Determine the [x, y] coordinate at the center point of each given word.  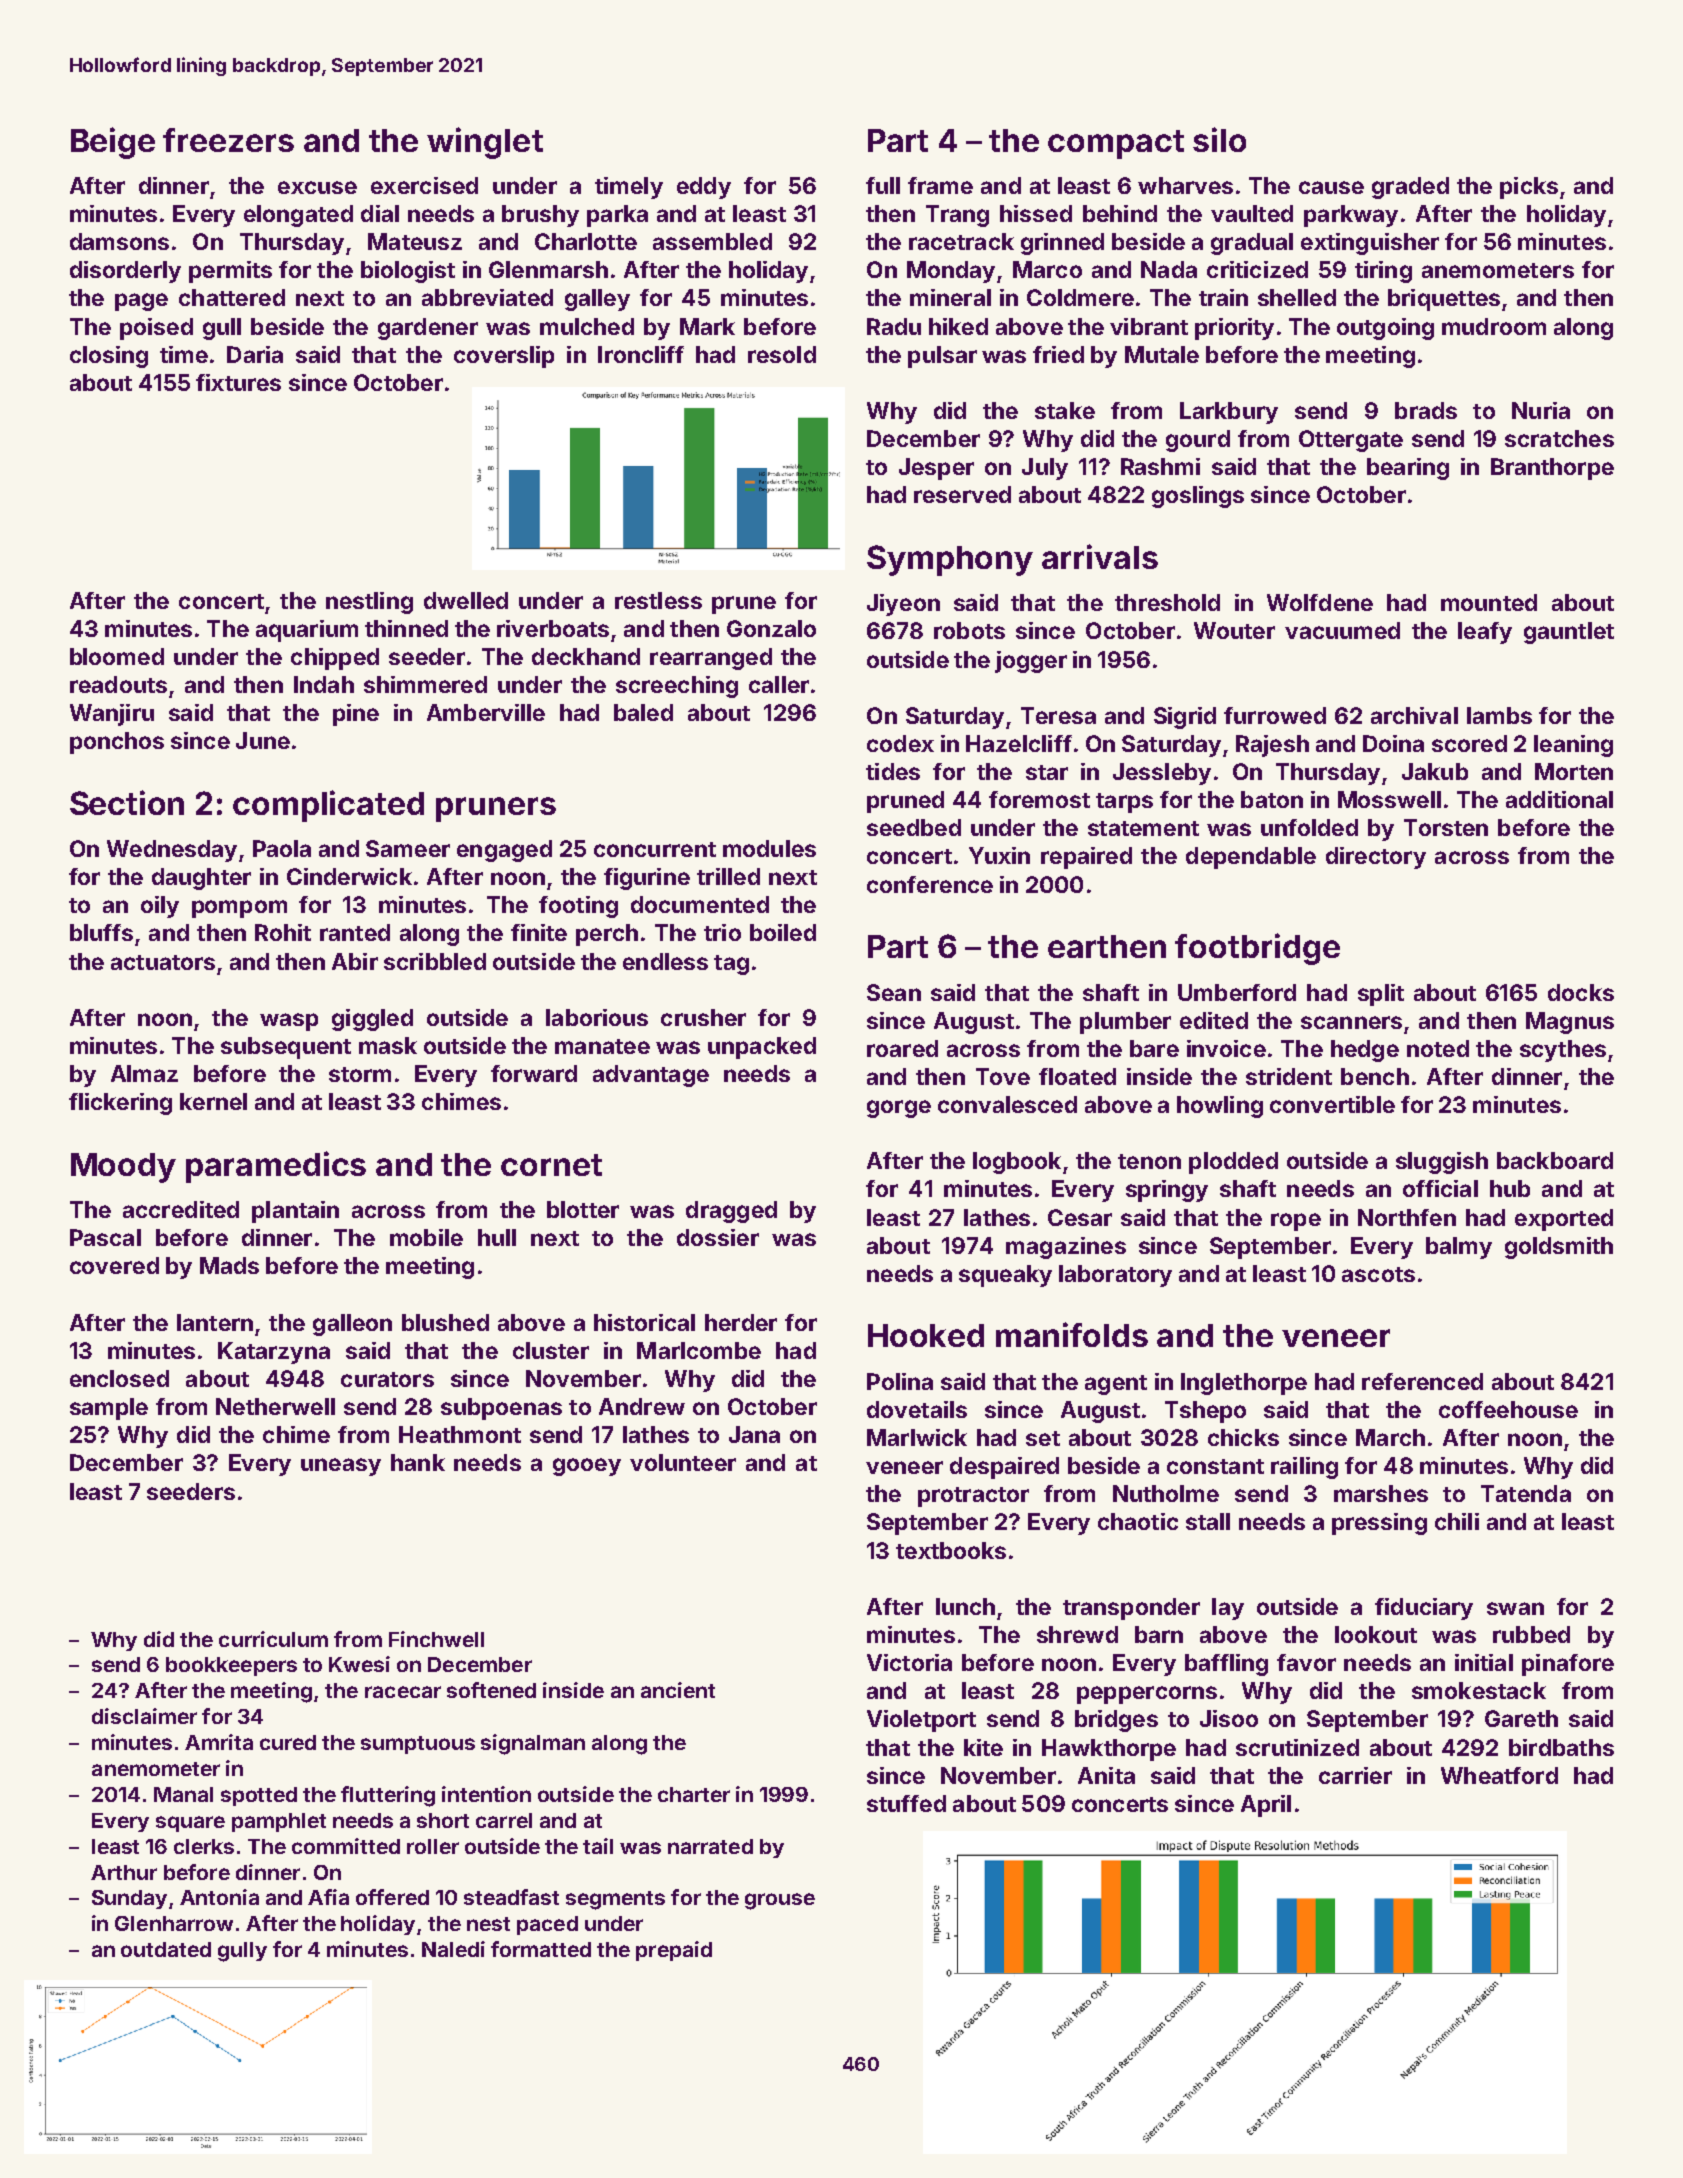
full [883, 185]
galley [597, 300]
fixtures [238, 382]
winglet [485, 143]
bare [1154, 1048]
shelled [1297, 297]
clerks [204, 1846]
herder [741, 1322]
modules [769, 848]
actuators [163, 962]
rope [1296, 1222]
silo [1219, 139]
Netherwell [275, 1406]
